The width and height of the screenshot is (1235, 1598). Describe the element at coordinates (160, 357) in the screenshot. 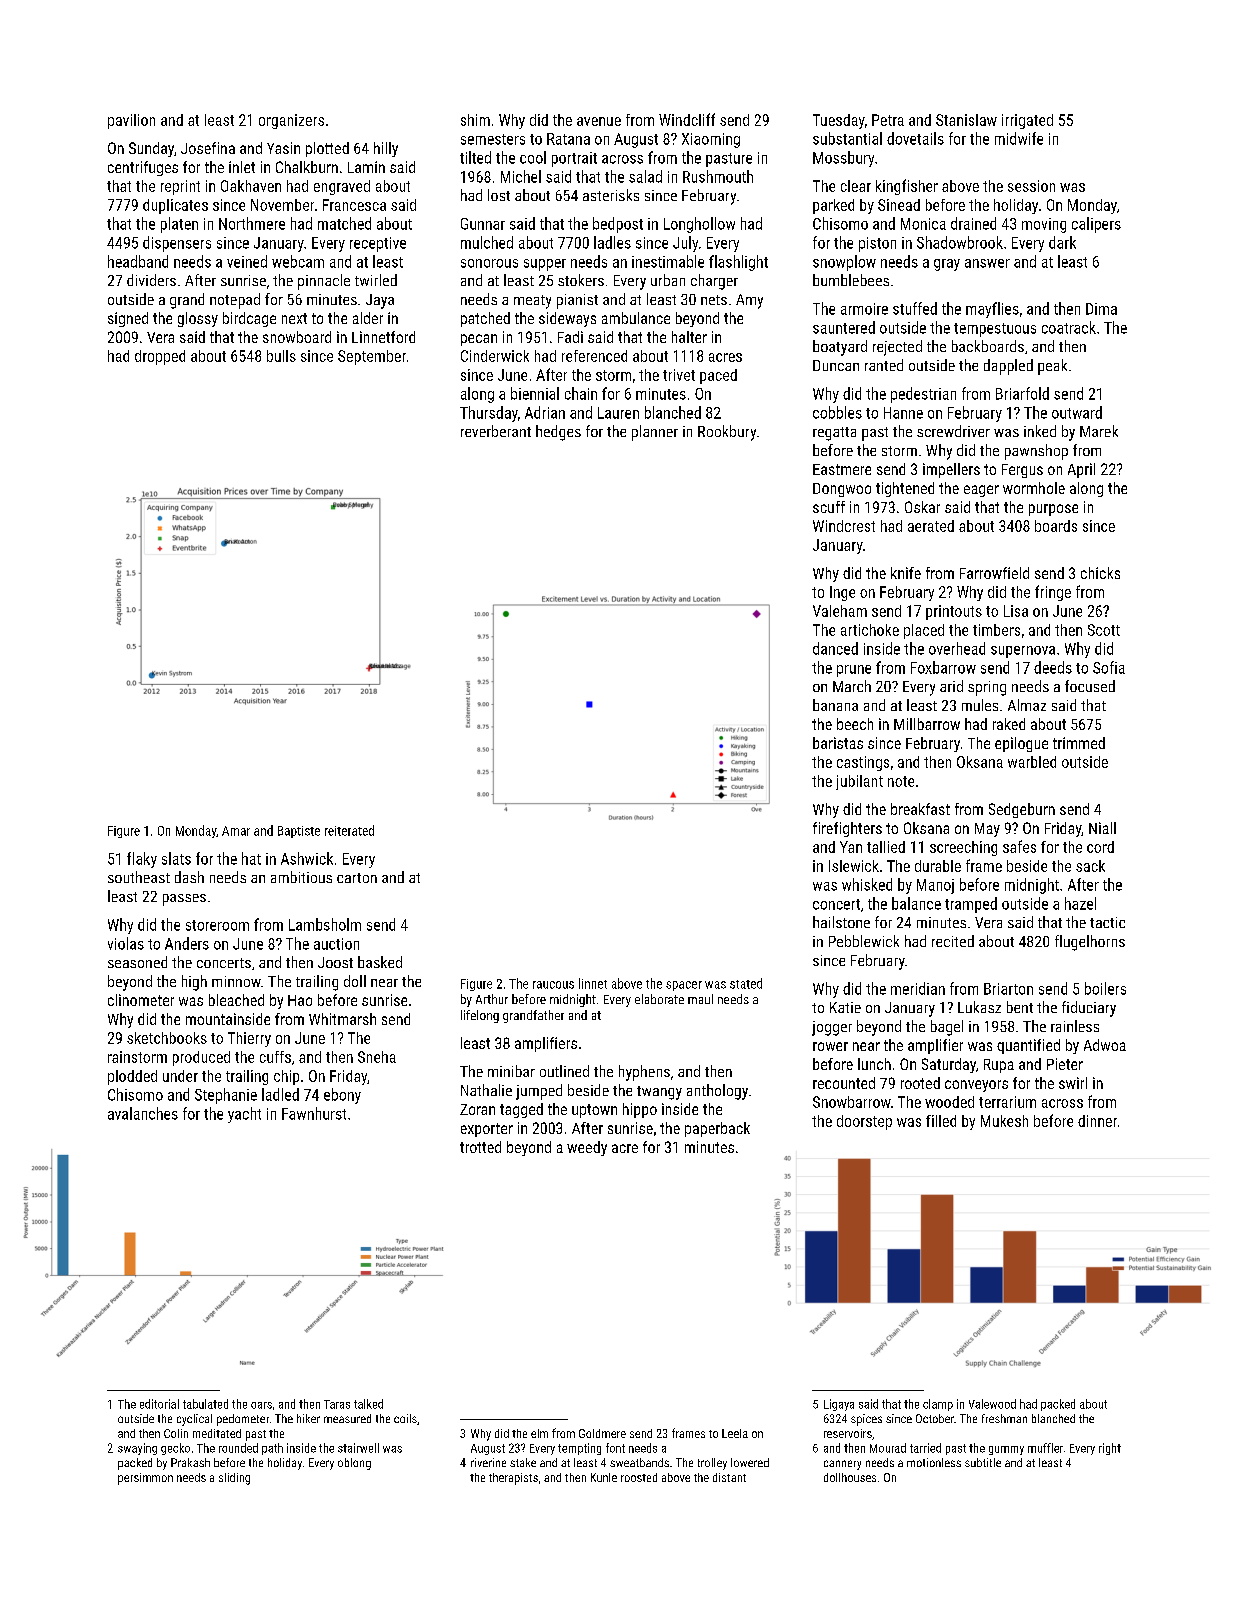

I see `dropped` at that location.
